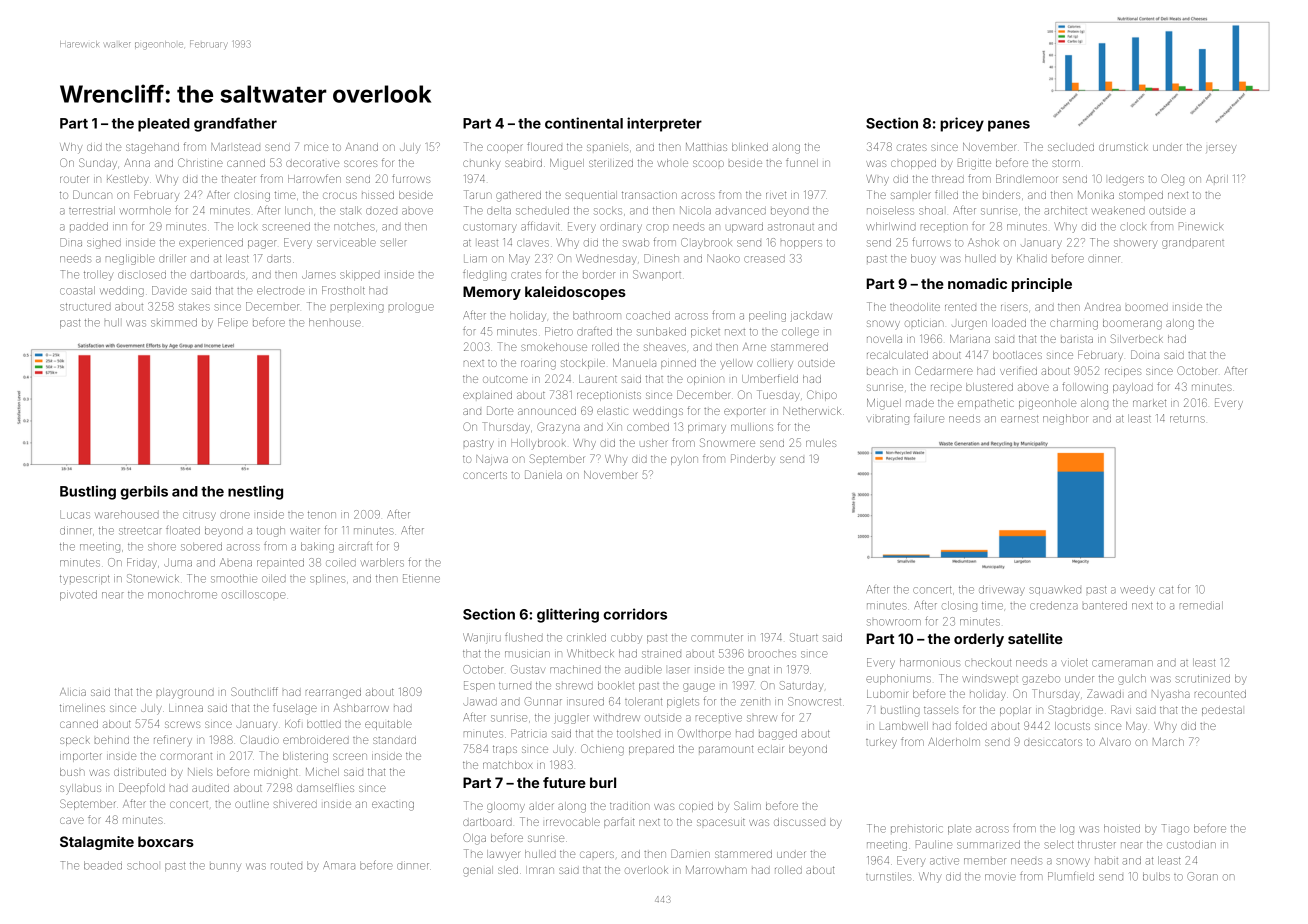 The image size is (1308, 924). What do you see at coordinates (538, 365) in the page?
I see `roaring` at bounding box center [538, 365].
